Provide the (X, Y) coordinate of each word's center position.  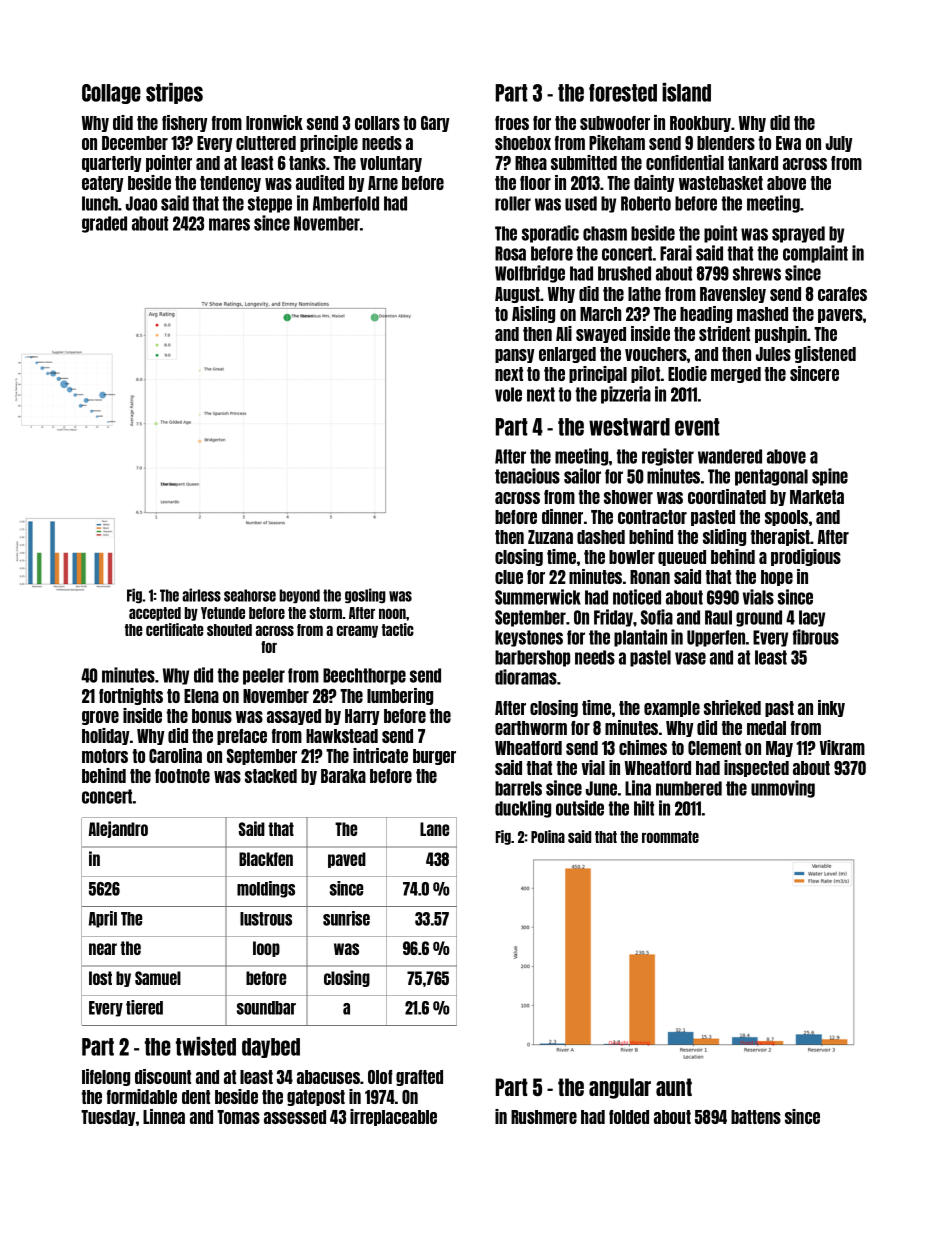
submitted (584, 162)
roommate (670, 837)
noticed (637, 597)
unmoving (783, 789)
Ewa (788, 143)
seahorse (250, 595)
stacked (271, 776)
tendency (230, 184)
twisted (206, 1046)
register (668, 457)
